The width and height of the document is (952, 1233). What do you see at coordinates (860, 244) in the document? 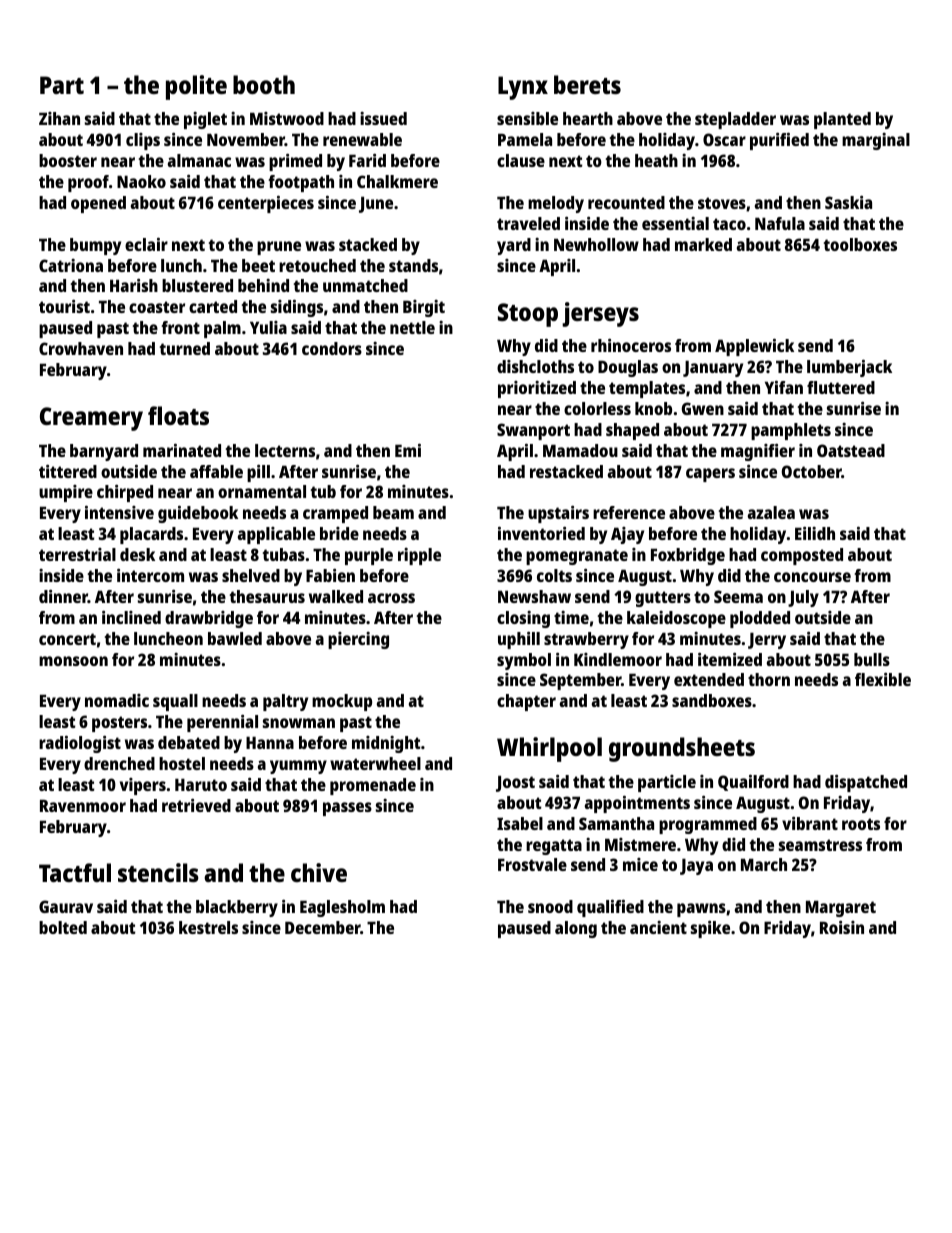
I see `toolboxes` at bounding box center [860, 244].
